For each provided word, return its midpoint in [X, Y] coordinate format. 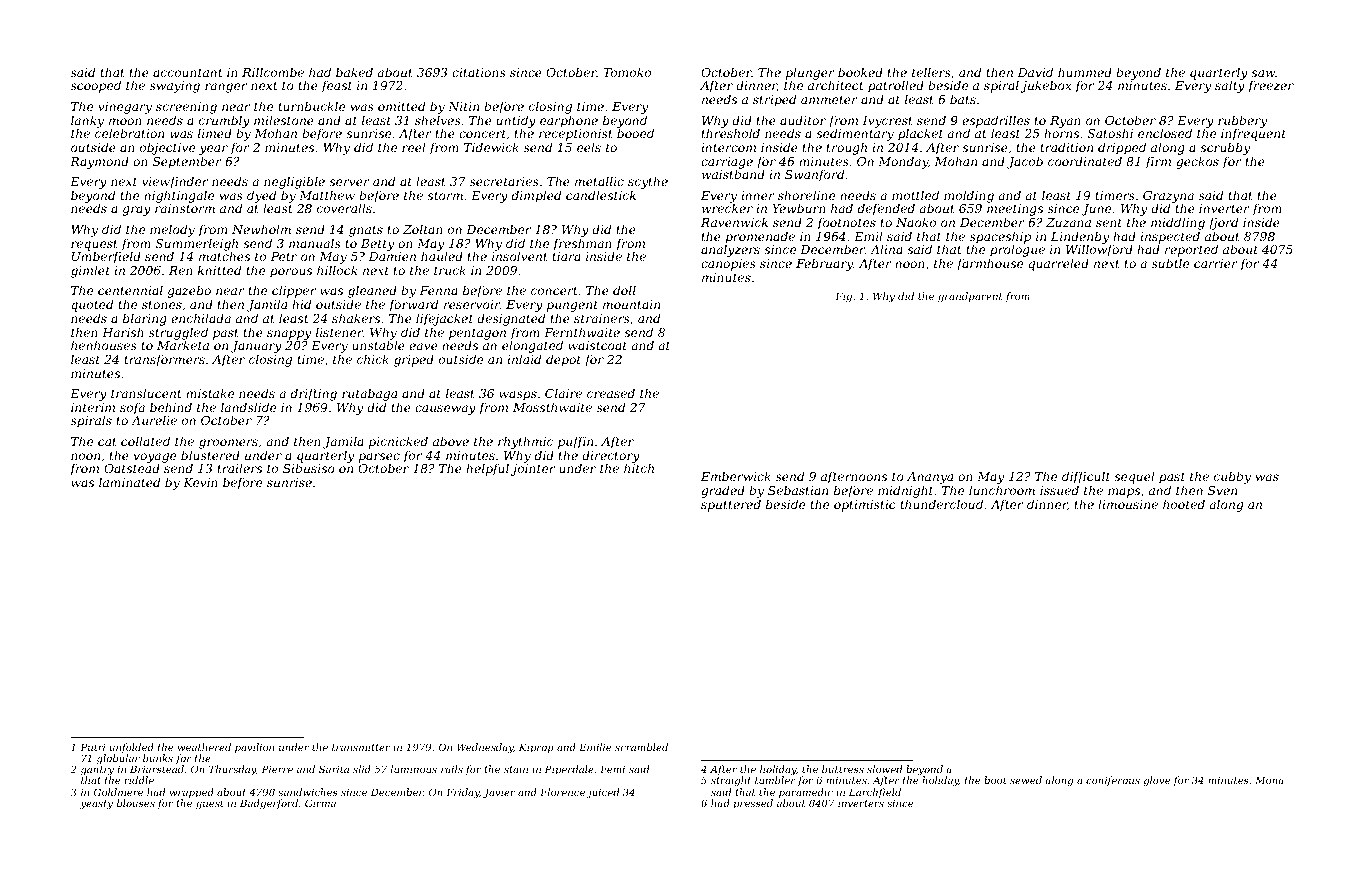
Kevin [200, 482]
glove [1156, 781]
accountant [188, 72]
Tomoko [627, 72]
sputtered [731, 505]
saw [1263, 73]
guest [209, 804]
